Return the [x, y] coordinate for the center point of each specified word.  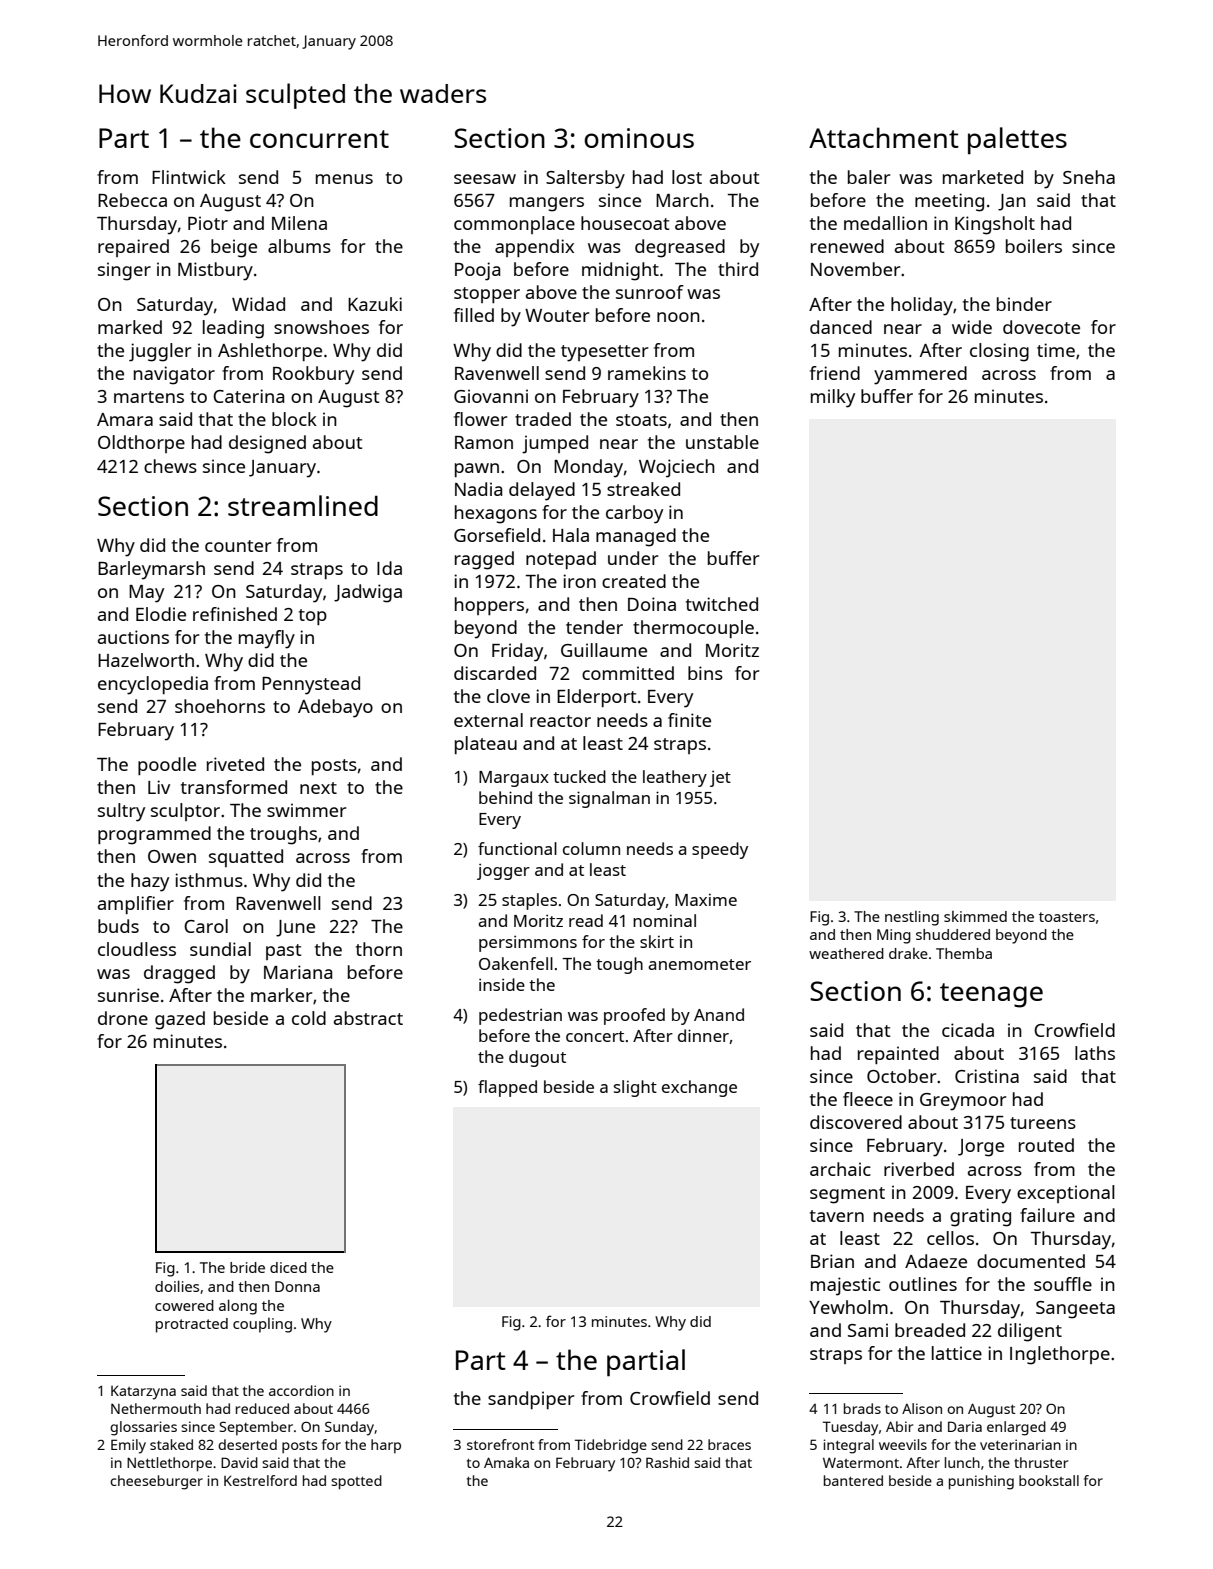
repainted [898, 1055]
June [295, 928]
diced [288, 1267]
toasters [1067, 917]
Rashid [667, 1462]
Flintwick [189, 177]
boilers [1034, 246]
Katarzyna [143, 1393]
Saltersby [585, 179]
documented [1031, 1261]
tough [619, 965]
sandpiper [531, 1400]
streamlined [303, 505]
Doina [652, 604]
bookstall [1049, 1480]
